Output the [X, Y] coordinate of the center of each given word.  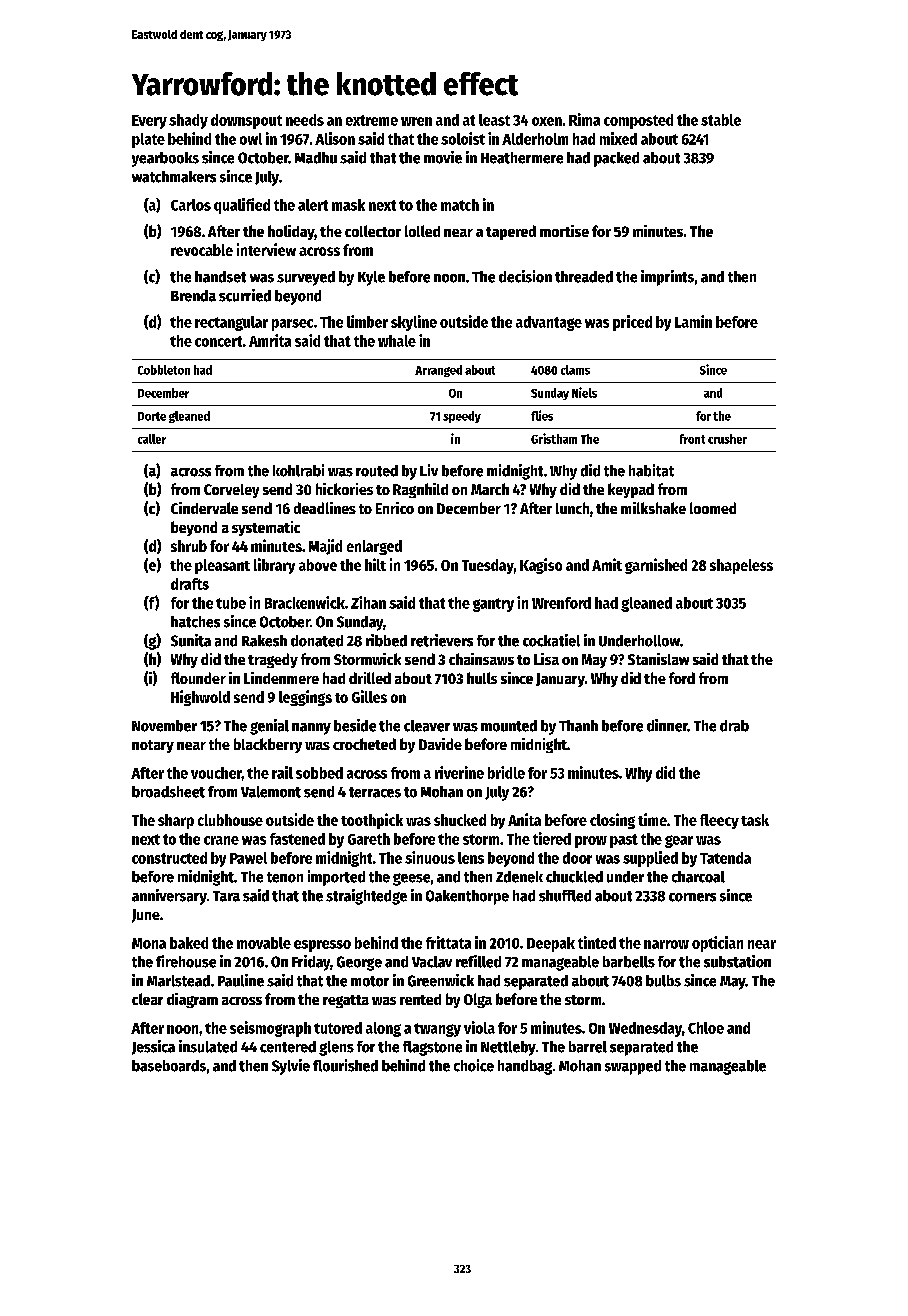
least [494, 120]
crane [221, 840]
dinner [667, 725]
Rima [584, 119]
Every [149, 122]
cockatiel [551, 640]
